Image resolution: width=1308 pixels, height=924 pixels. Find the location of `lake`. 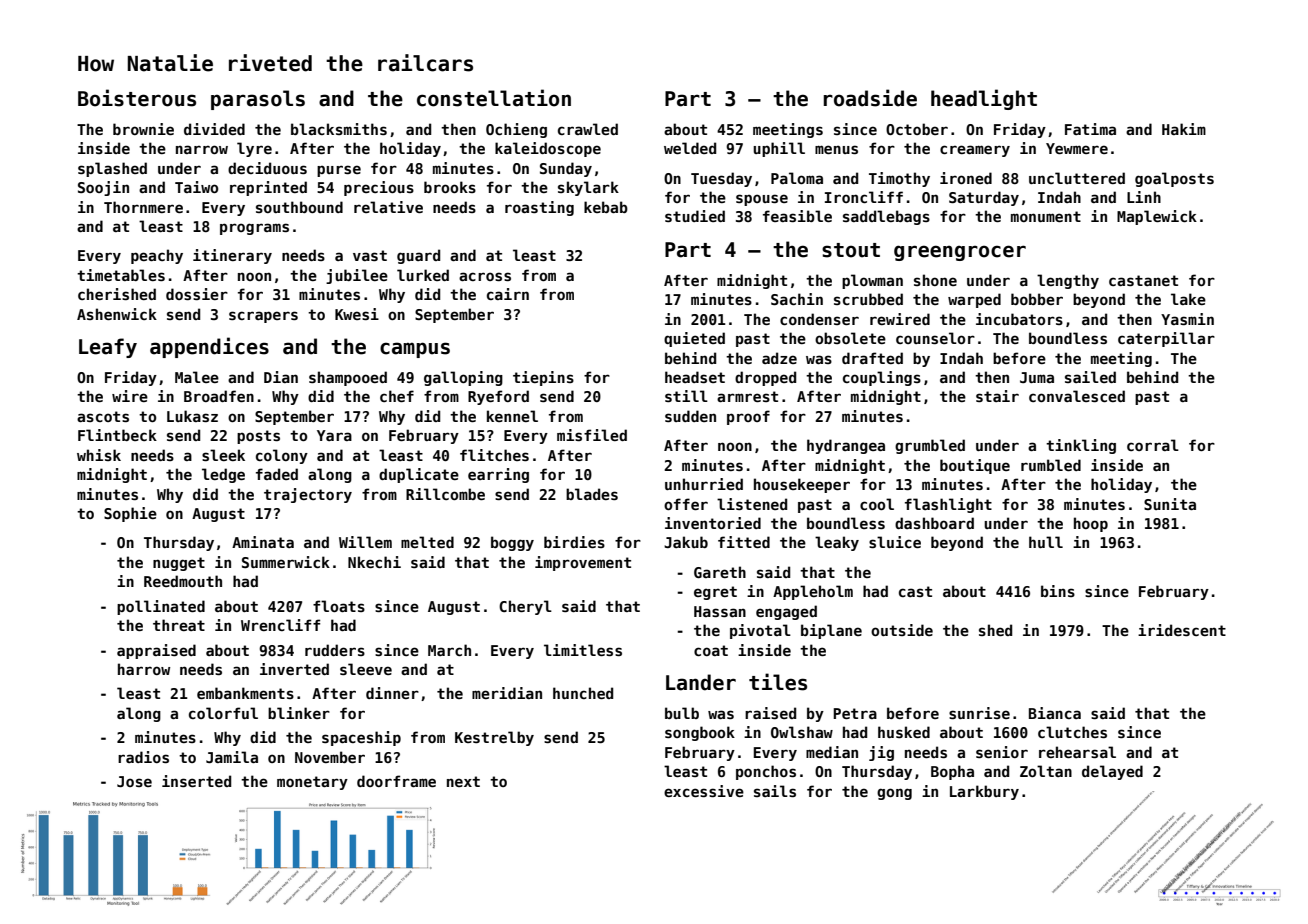

lake is located at coordinates (1188, 299).
